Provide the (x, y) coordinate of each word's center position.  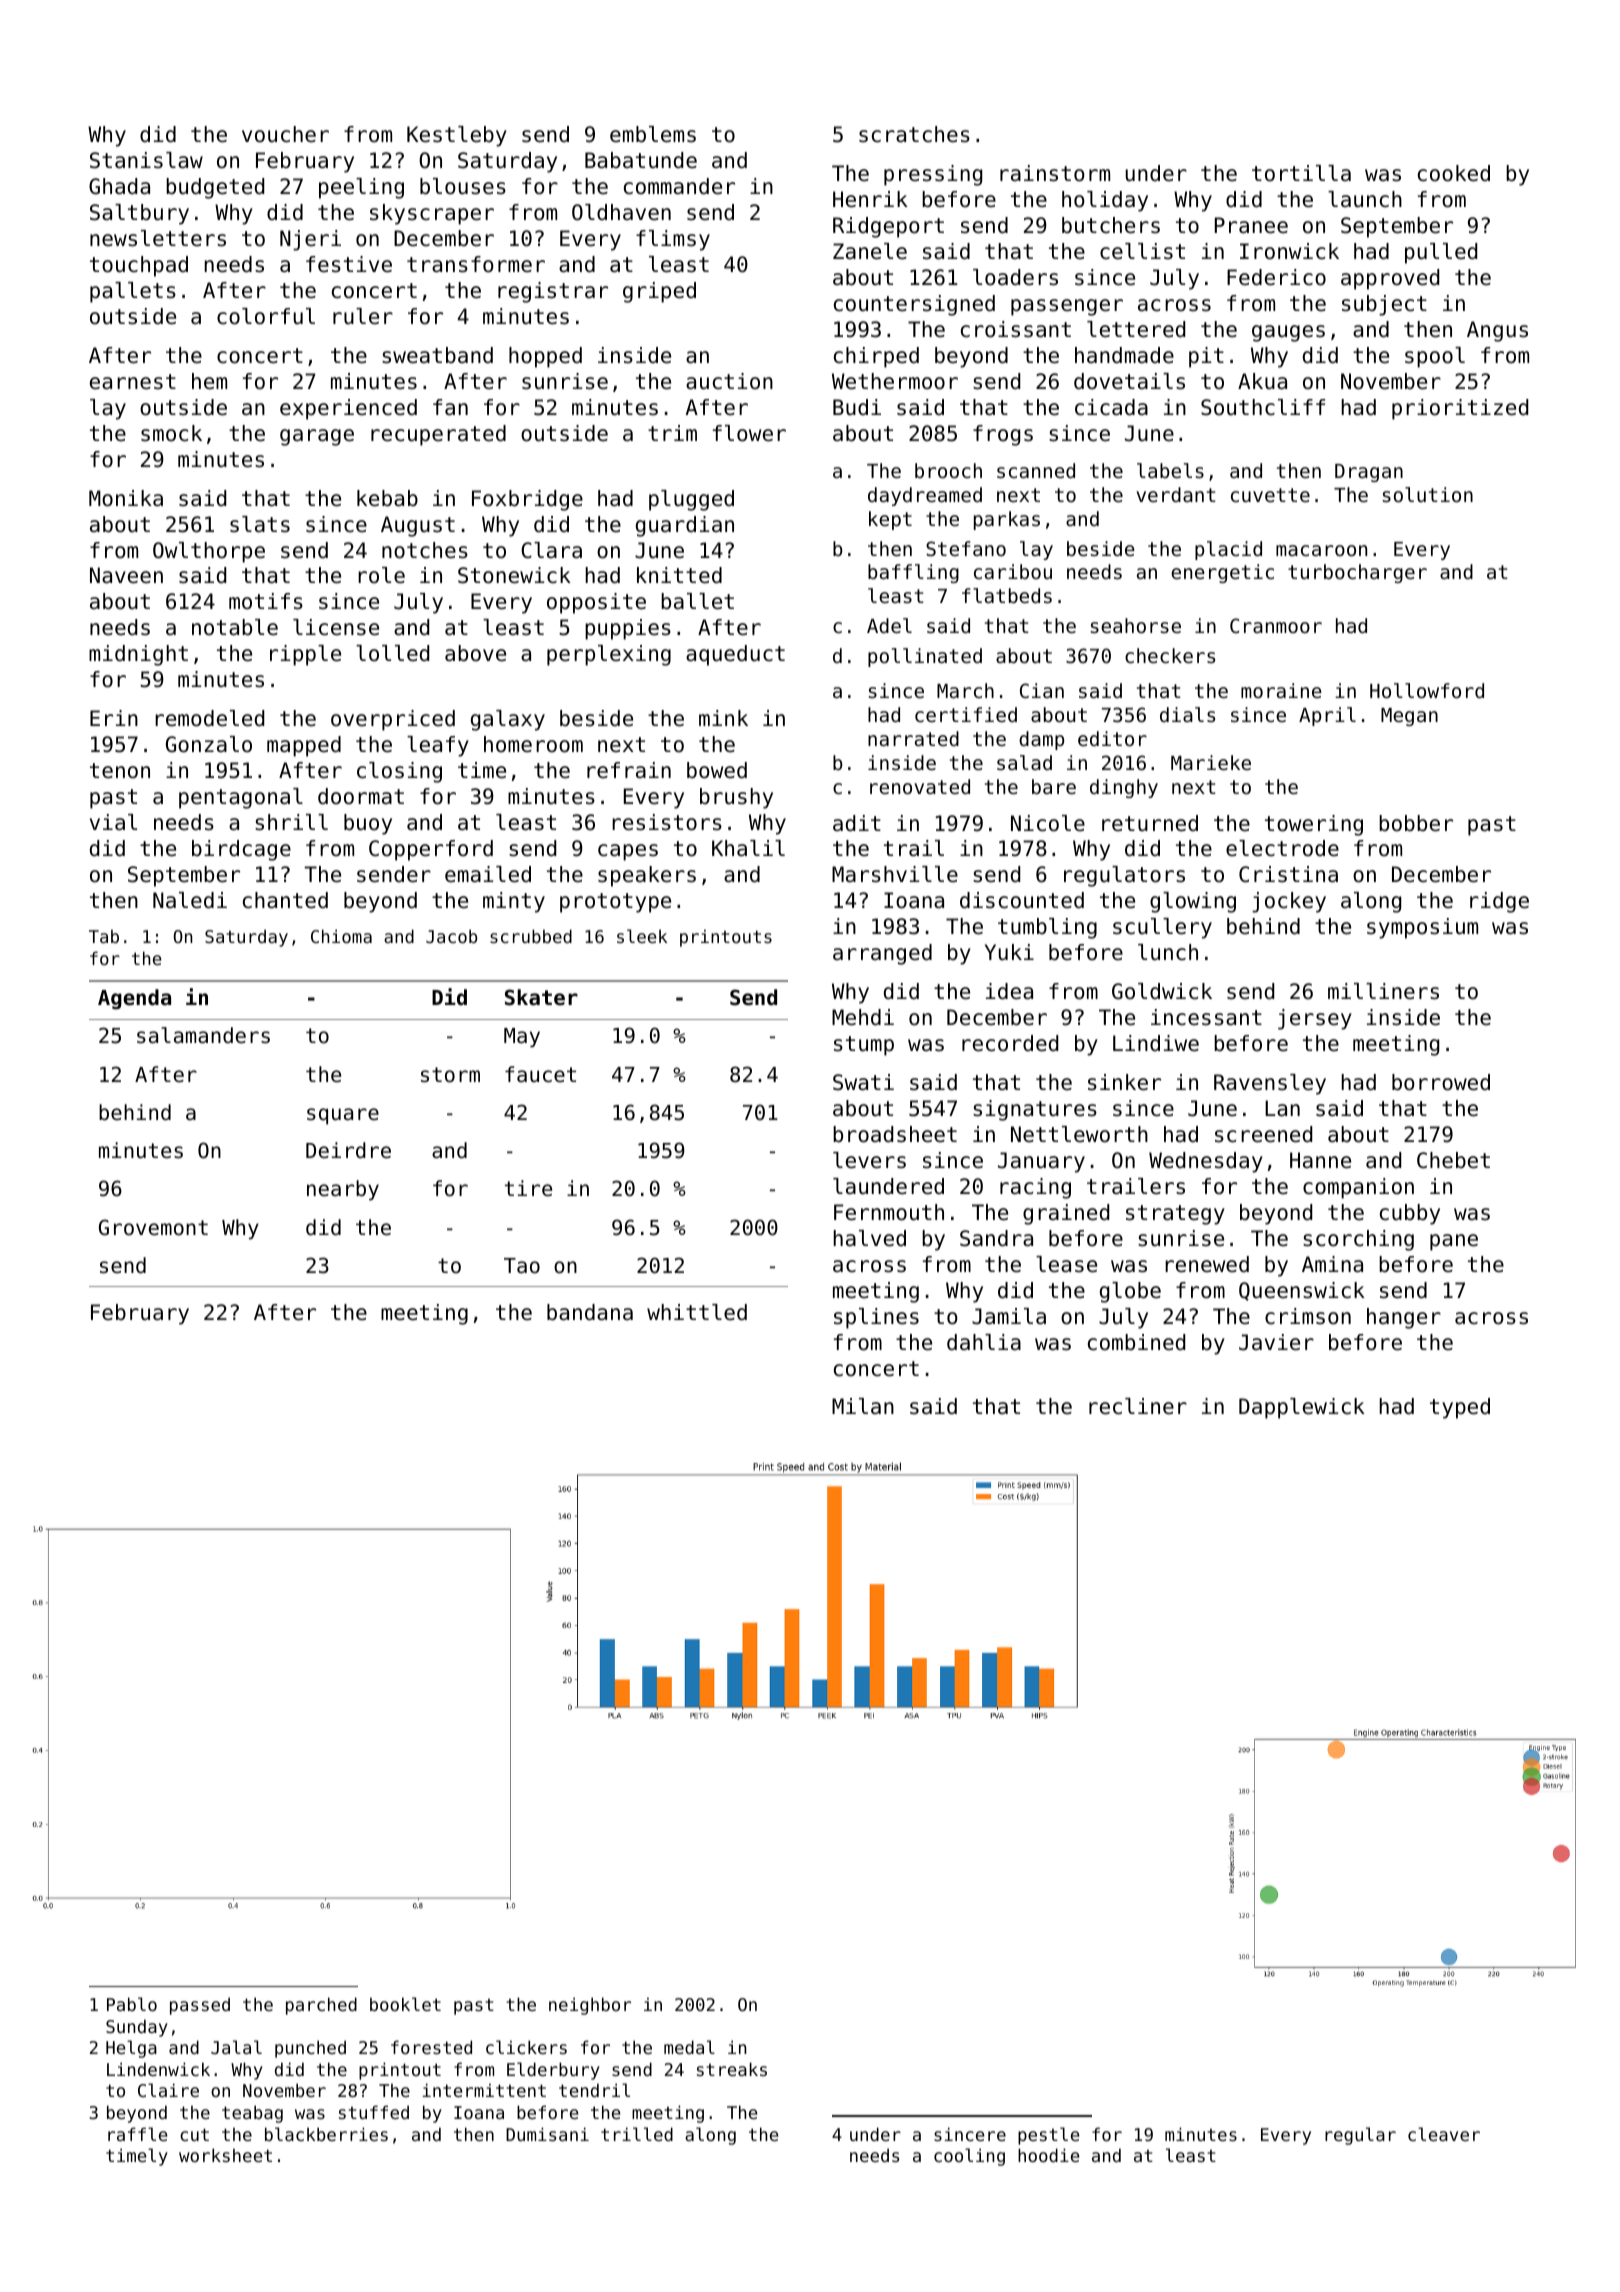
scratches (914, 134)
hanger (1404, 1318)
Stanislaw (146, 160)
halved (870, 1238)
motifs (266, 601)
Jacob (451, 936)
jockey (1289, 902)
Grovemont (153, 1227)
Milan (863, 1406)
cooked (1454, 173)
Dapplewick (1302, 1408)
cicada (1111, 407)
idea (1009, 991)
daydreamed (925, 496)
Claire (168, 2090)
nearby (343, 1190)
